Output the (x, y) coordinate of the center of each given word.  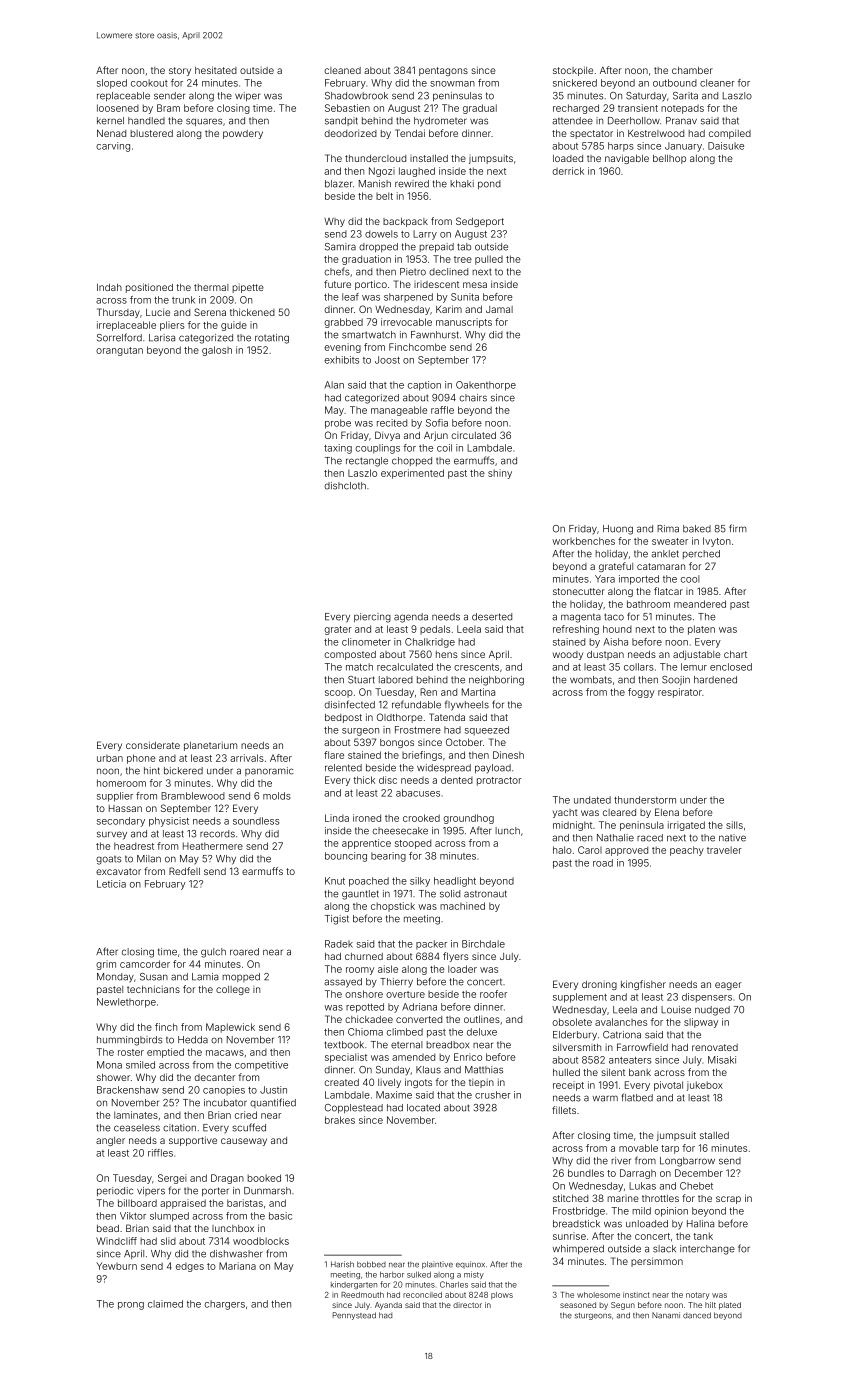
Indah (109, 287)
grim (106, 965)
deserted (492, 617)
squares (204, 122)
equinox (470, 1265)
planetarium (210, 746)
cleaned (342, 70)
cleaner (717, 83)
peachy (687, 851)
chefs (337, 271)
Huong (618, 530)
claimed (165, 1304)
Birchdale (483, 944)
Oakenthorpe (486, 386)
